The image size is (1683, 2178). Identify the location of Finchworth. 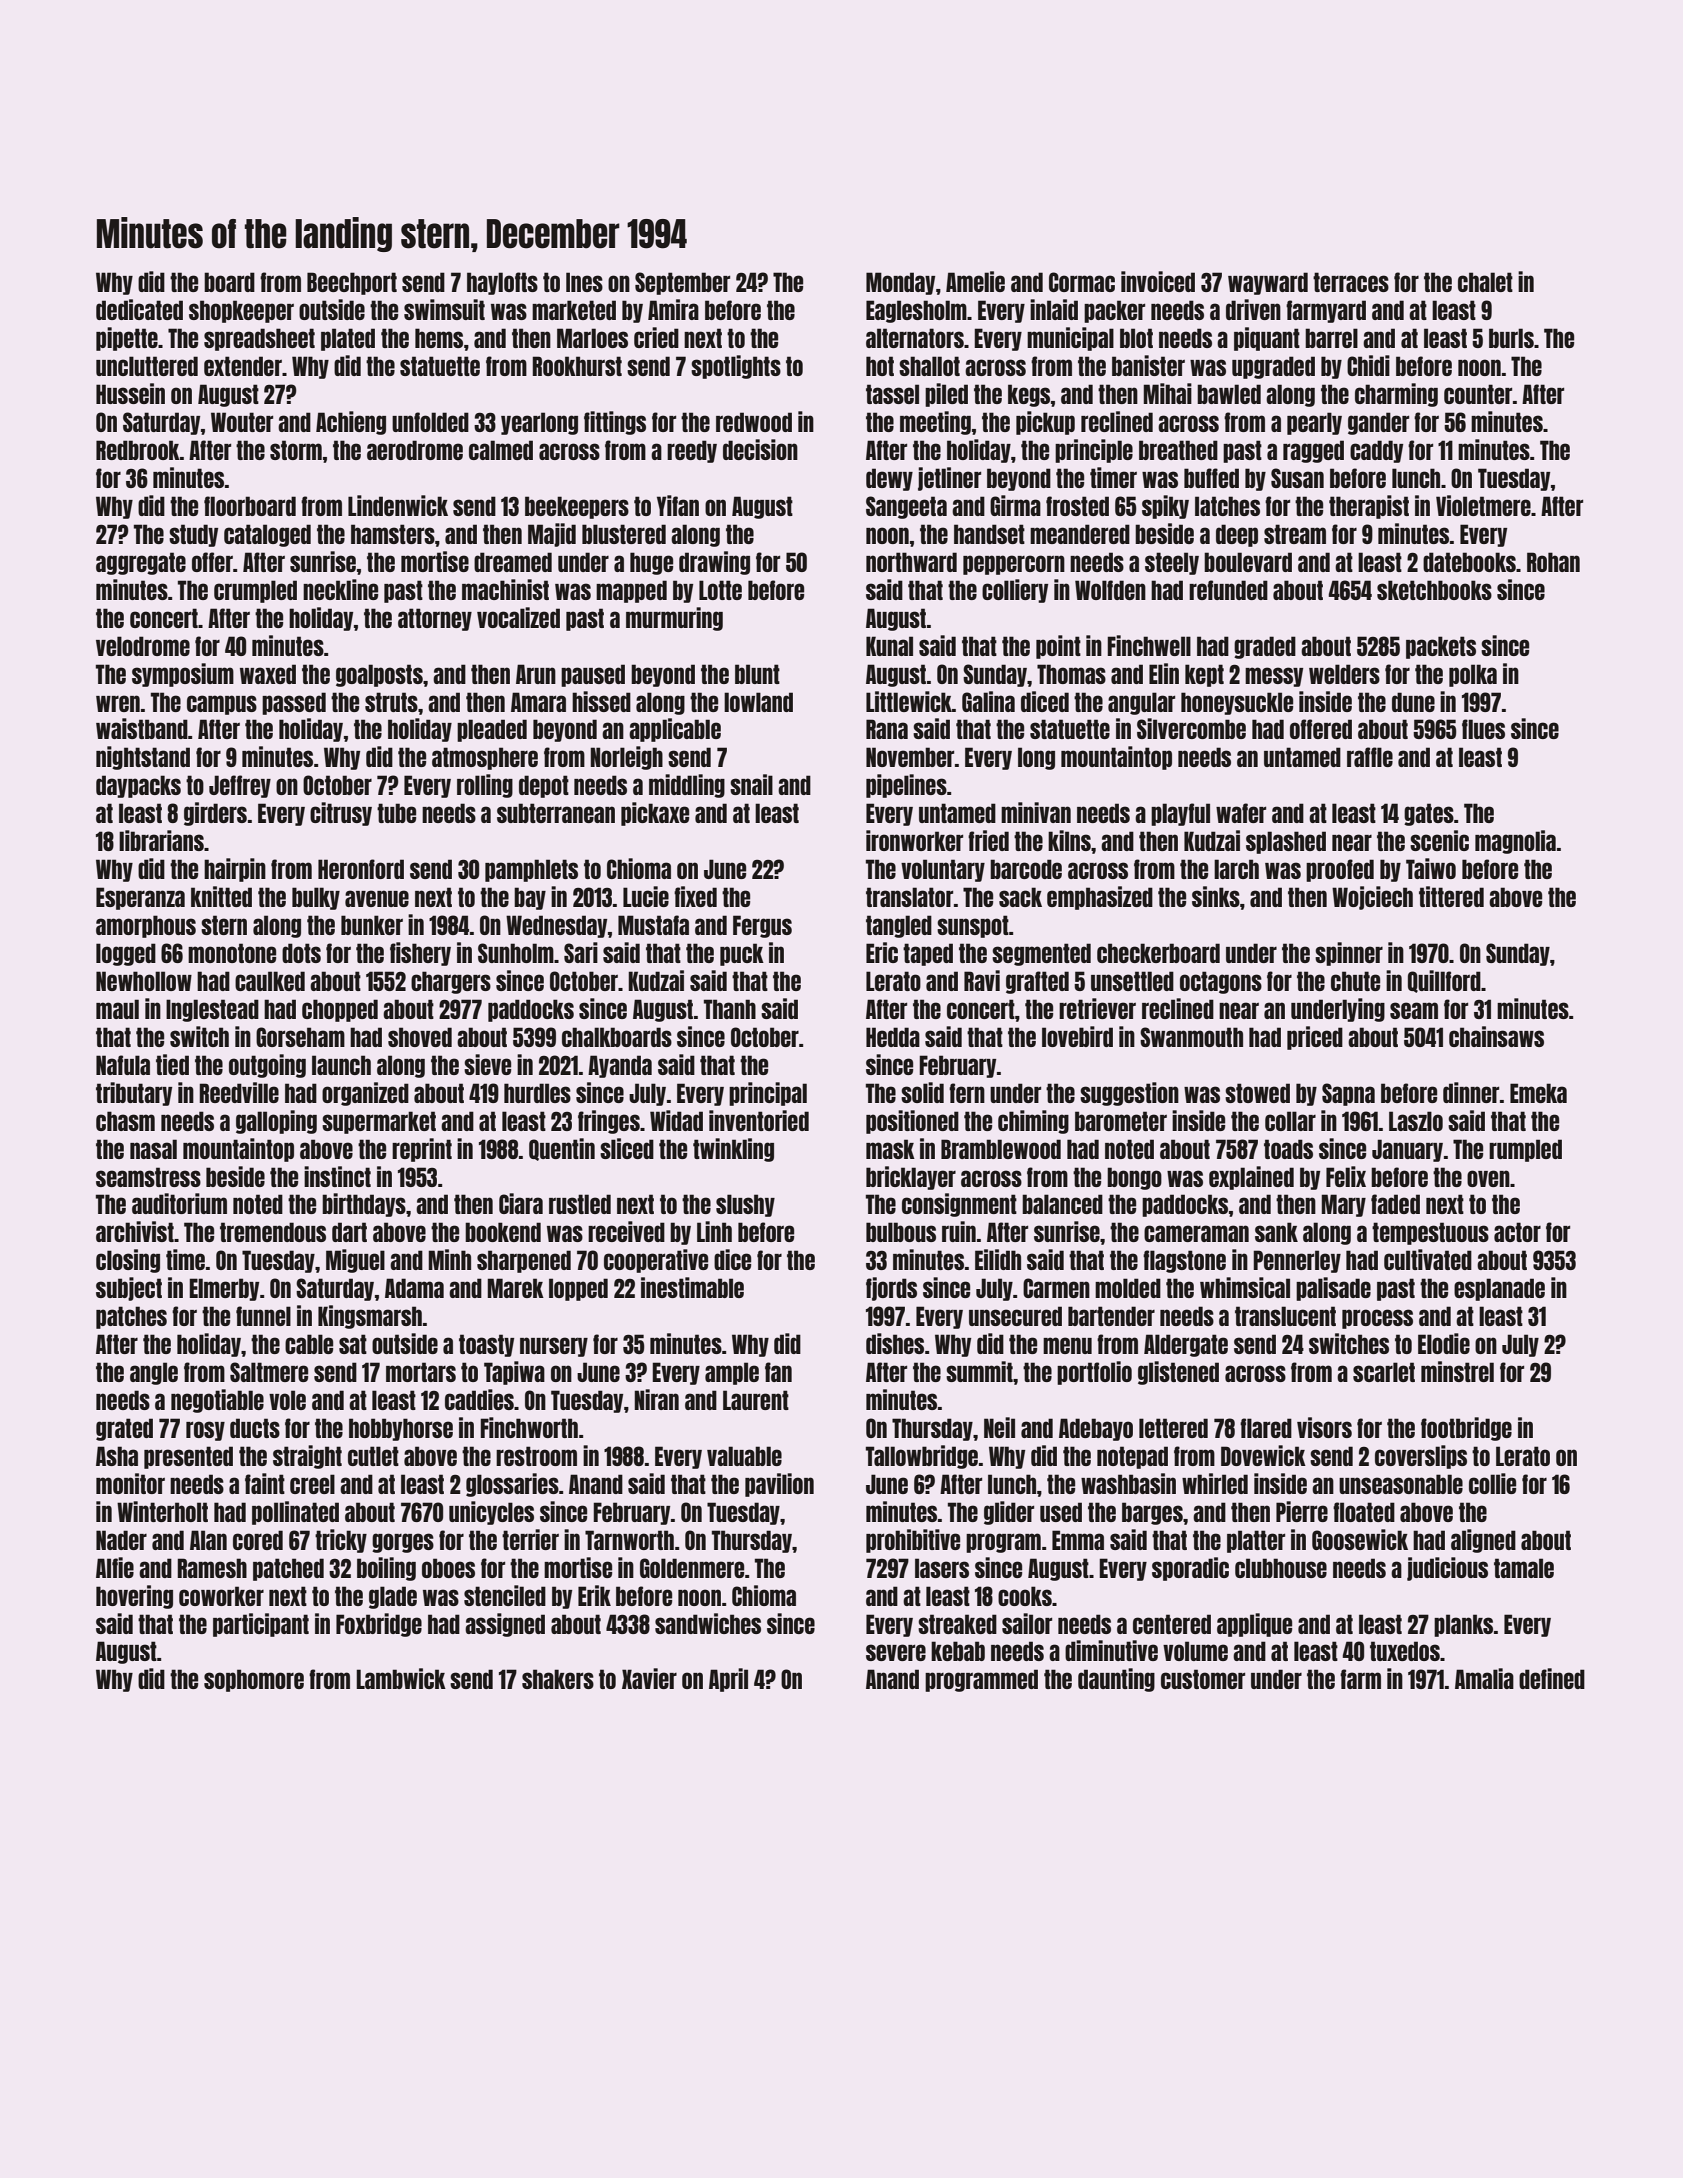
(529, 1427).
